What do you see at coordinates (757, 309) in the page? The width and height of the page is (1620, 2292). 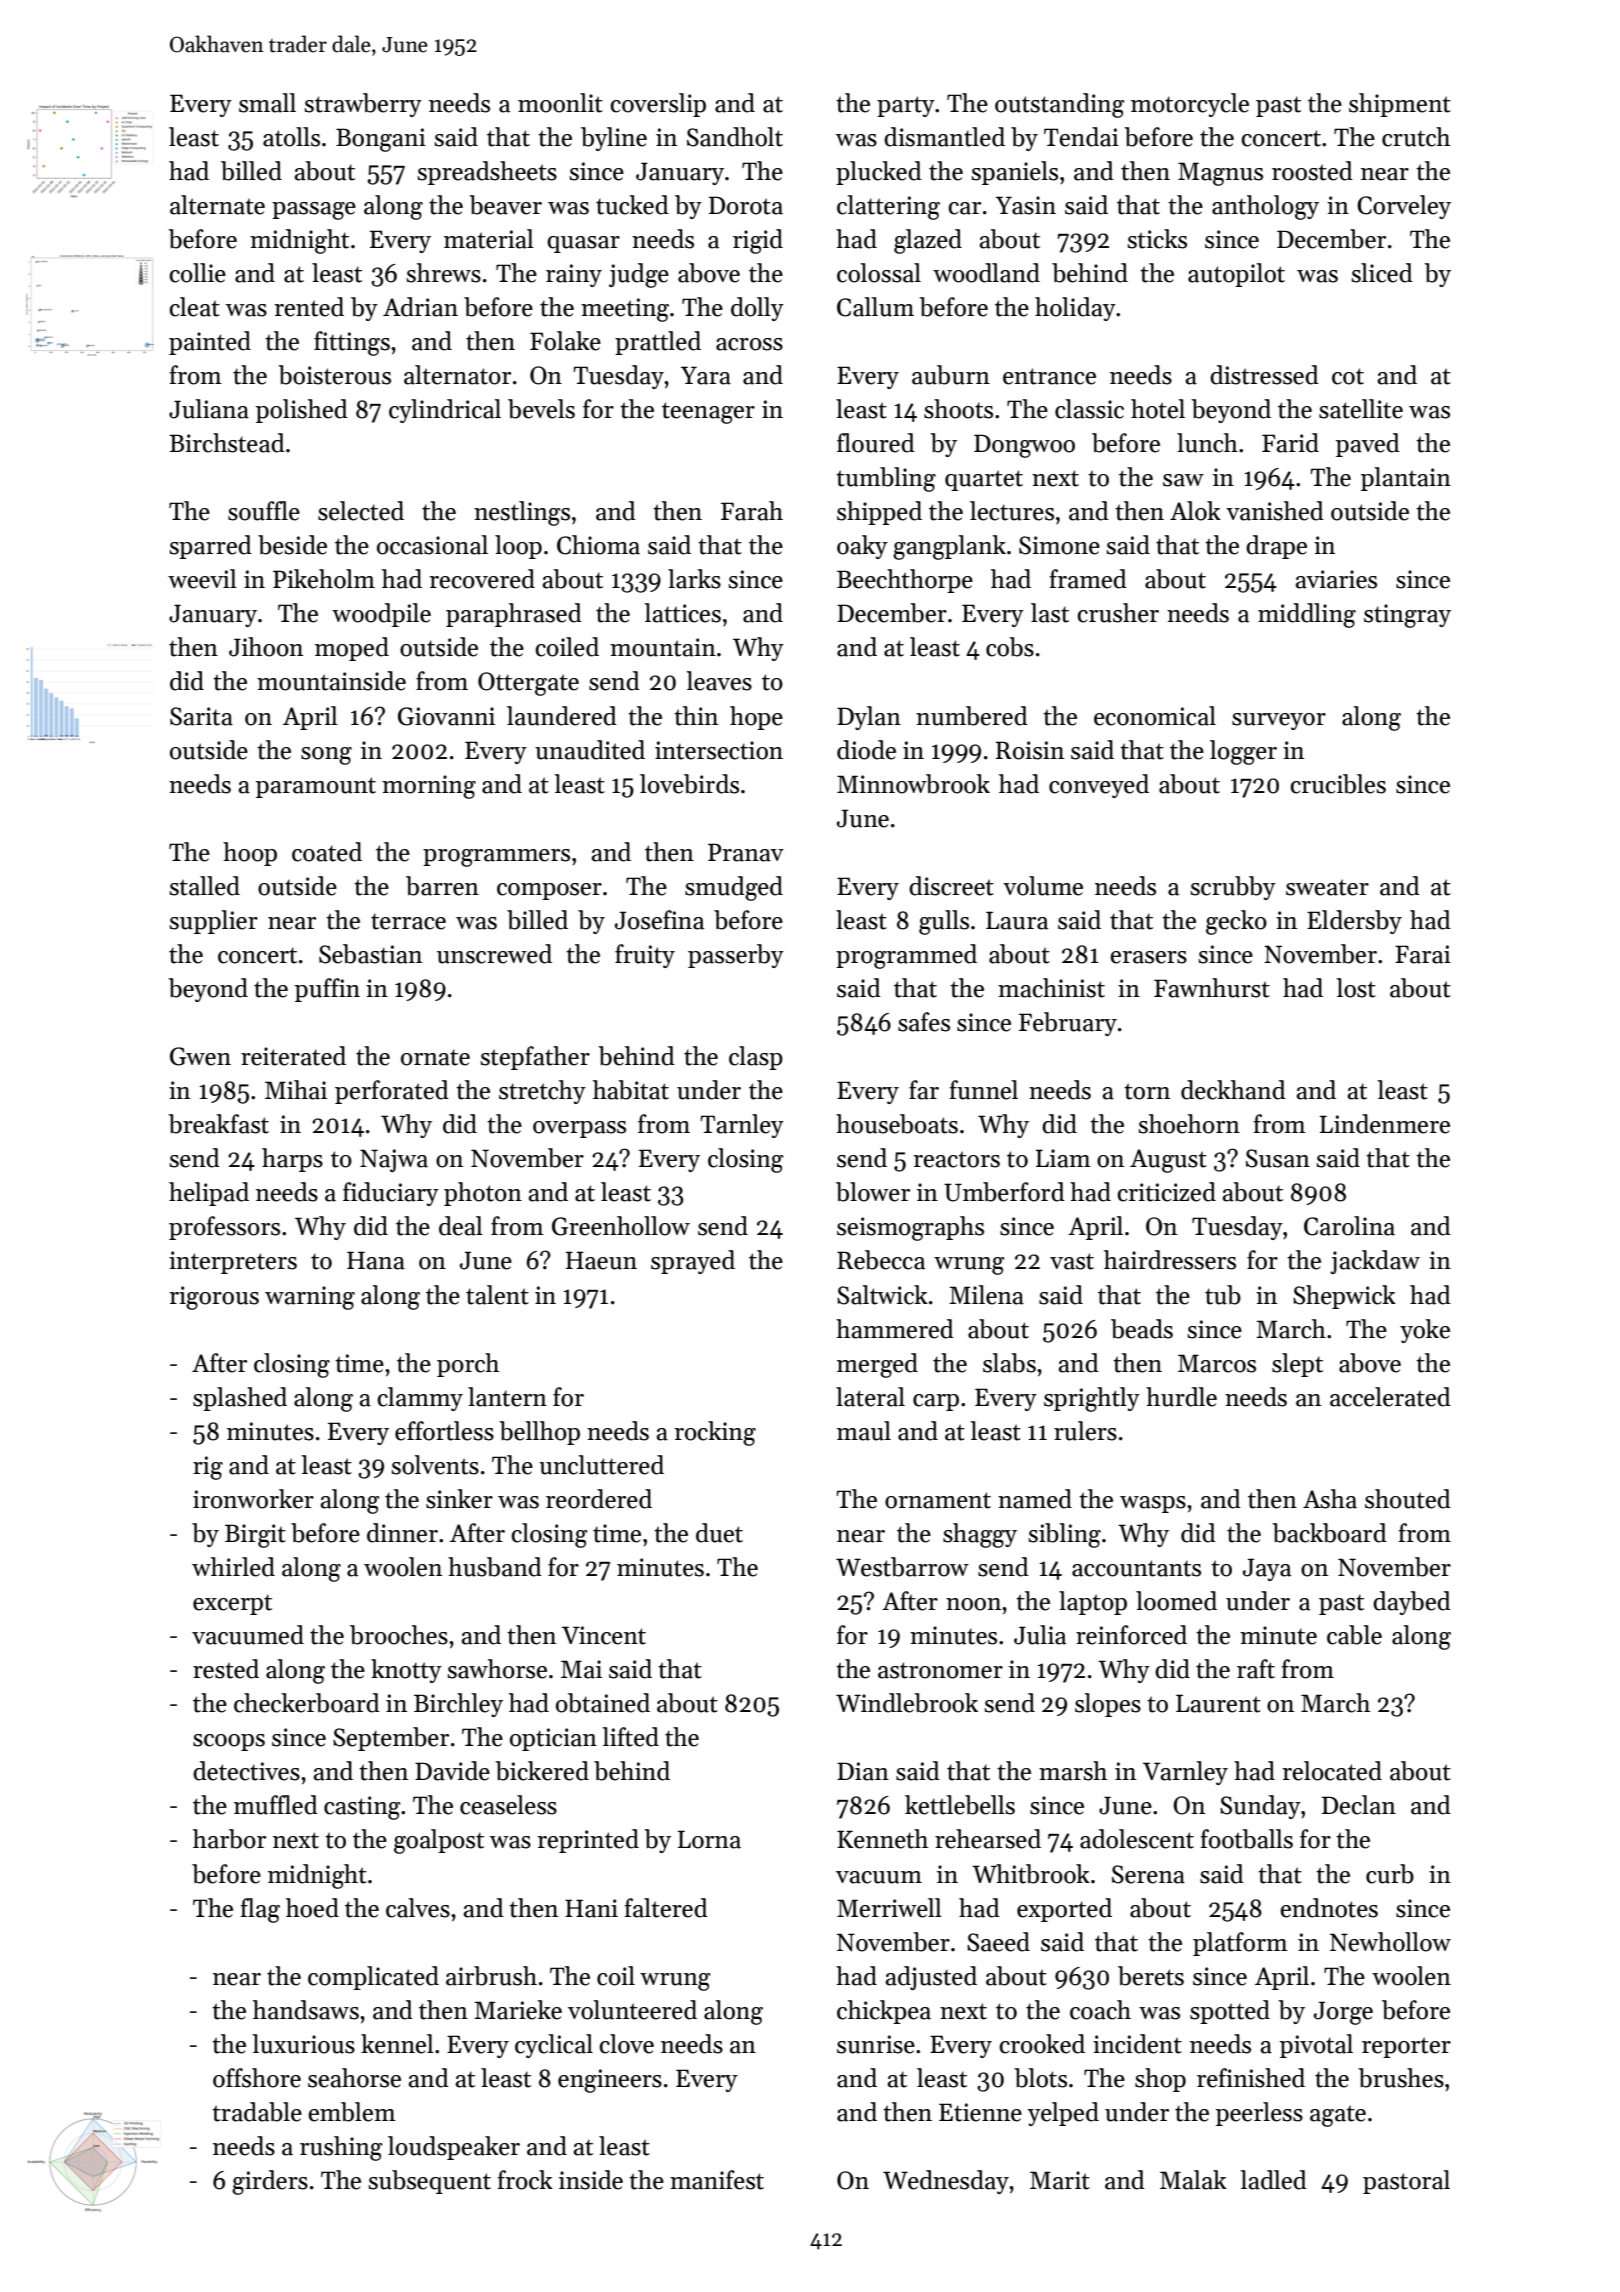 I see `dolly` at bounding box center [757, 309].
